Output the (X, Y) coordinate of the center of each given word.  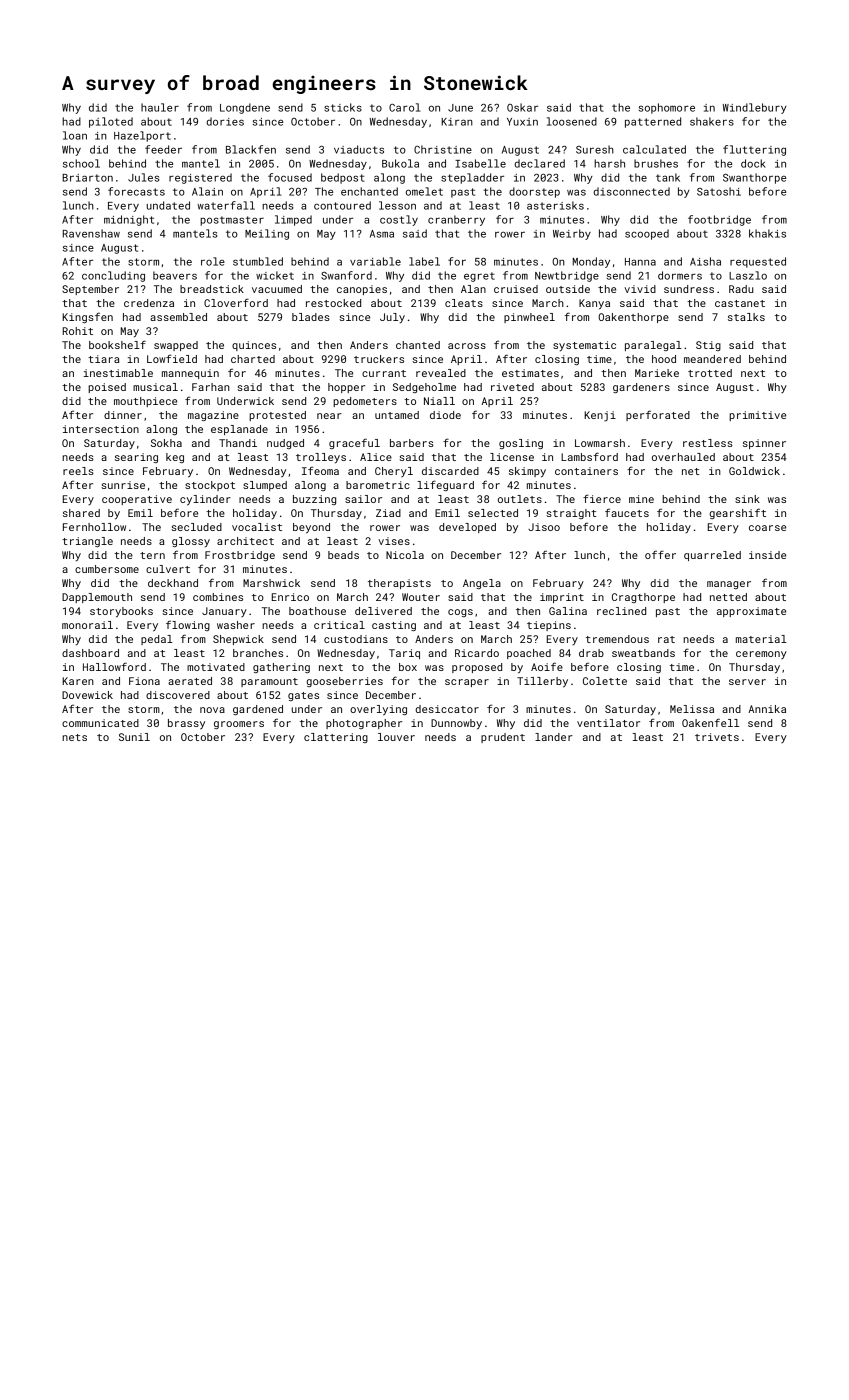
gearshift (737, 513)
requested (758, 262)
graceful (354, 443)
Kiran (457, 122)
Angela (482, 584)
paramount (269, 682)
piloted (111, 122)
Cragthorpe (643, 598)
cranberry (456, 220)
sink (747, 499)
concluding (113, 276)
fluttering (754, 150)
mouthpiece (145, 402)
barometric (378, 485)
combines (218, 597)
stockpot (210, 486)
